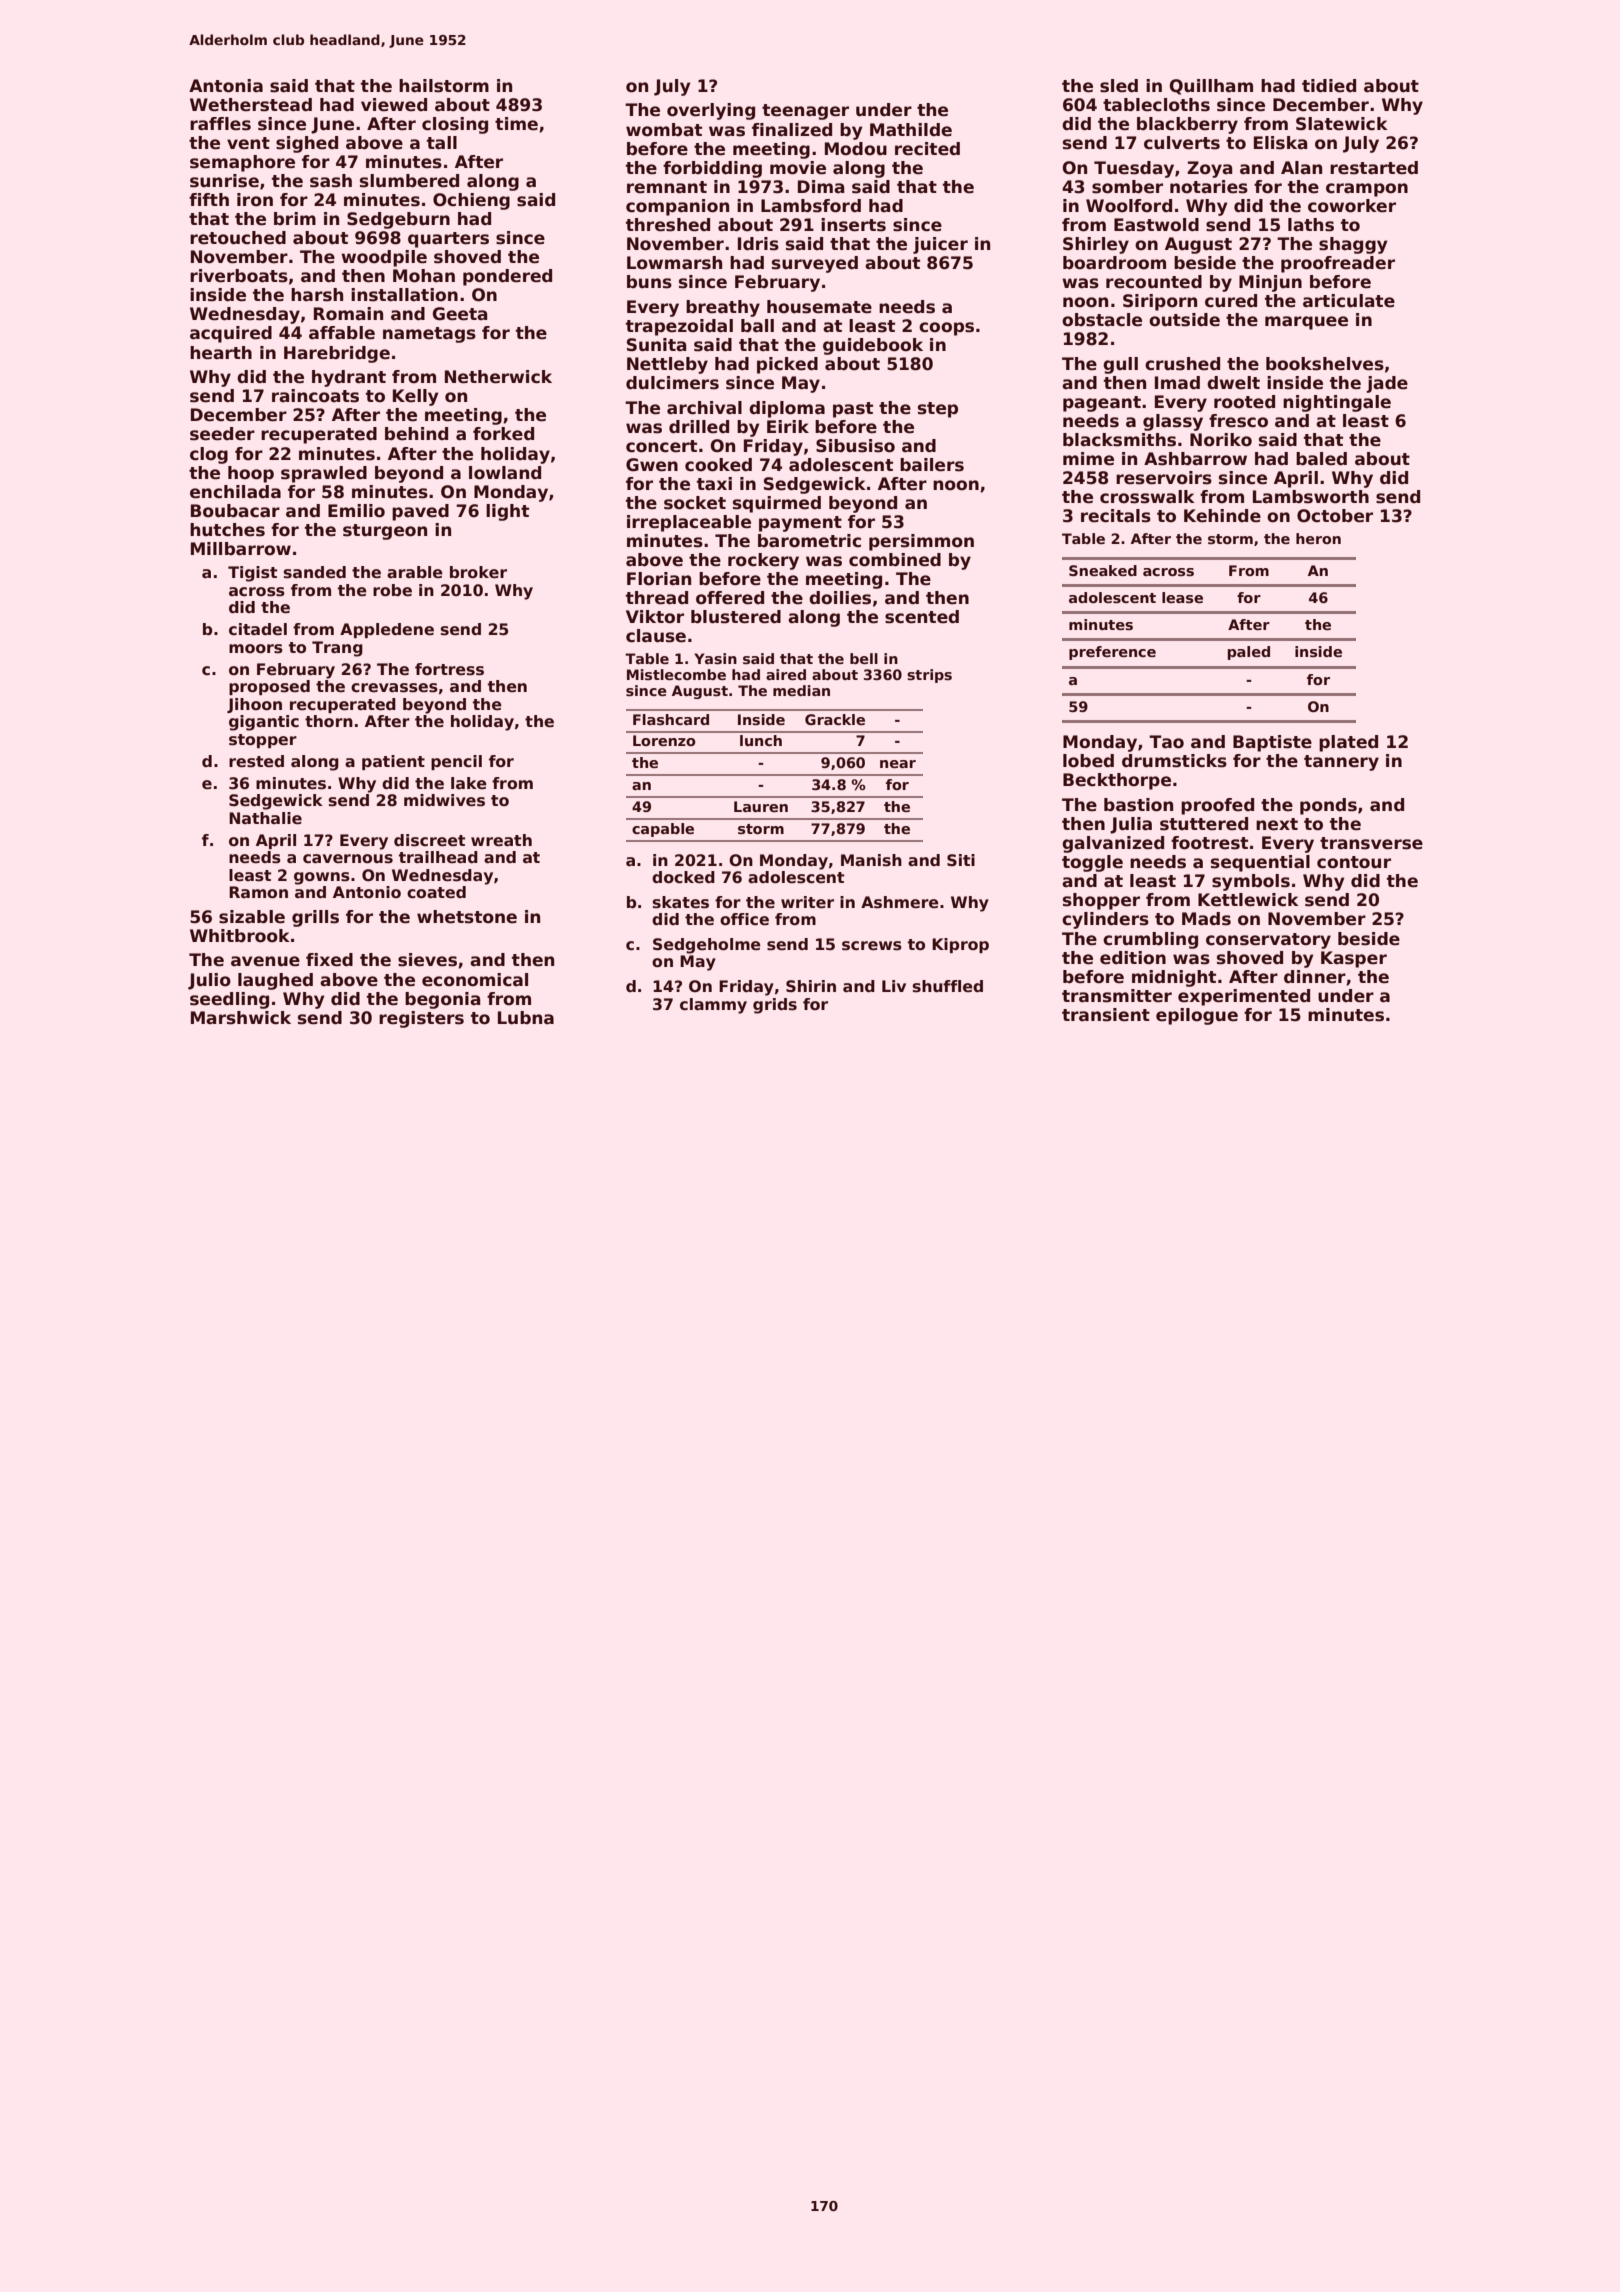 The height and width of the document is (2292, 1620). What do you see at coordinates (241, 1018) in the document?
I see `Marshwick` at bounding box center [241, 1018].
